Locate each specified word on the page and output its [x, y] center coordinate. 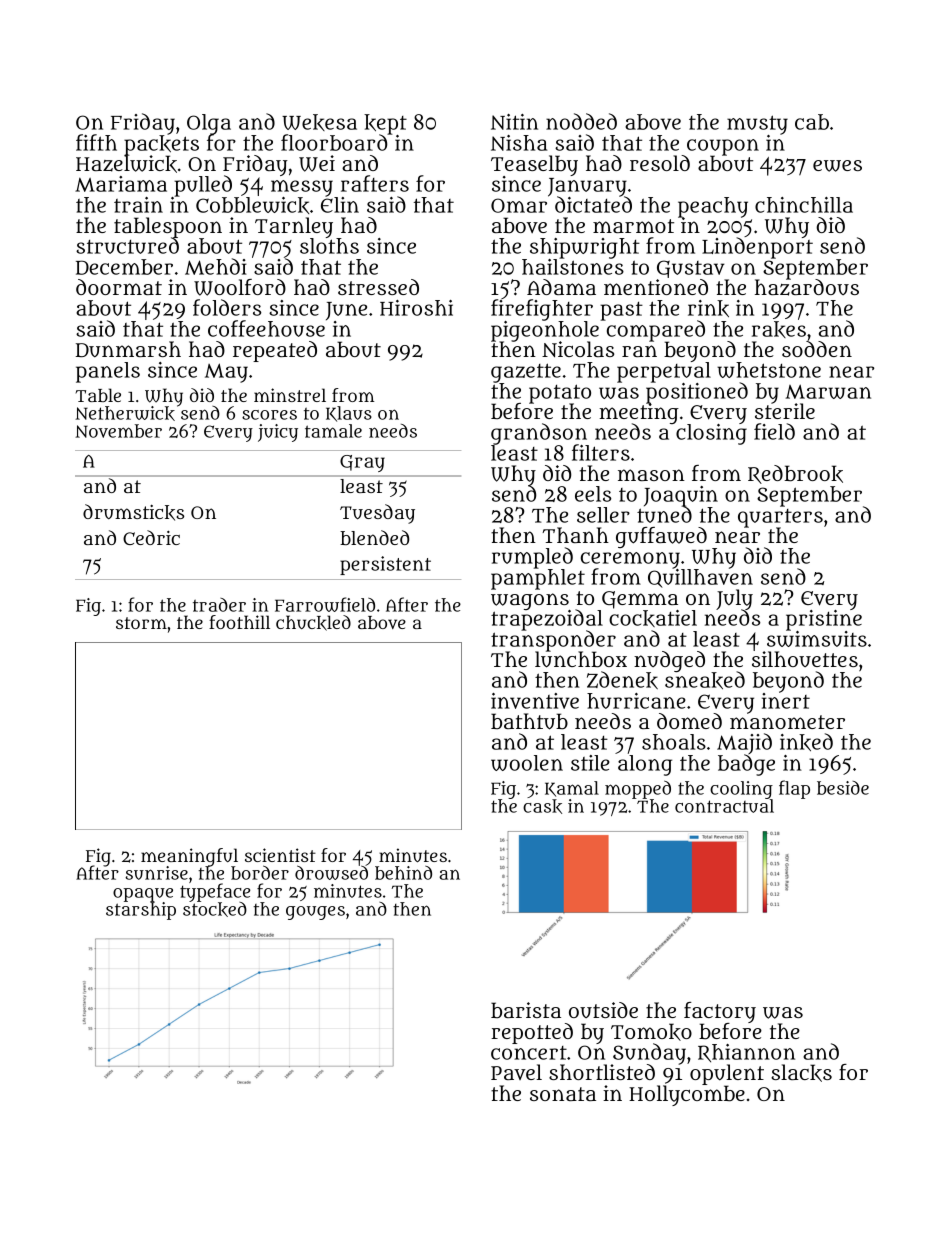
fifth [96, 142]
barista [526, 1010]
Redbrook [795, 474]
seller [603, 515]
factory [720, 1012]
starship [141, 911]
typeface [215, 893]
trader [219, 605]
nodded [581, 121]
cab [812, 122]
